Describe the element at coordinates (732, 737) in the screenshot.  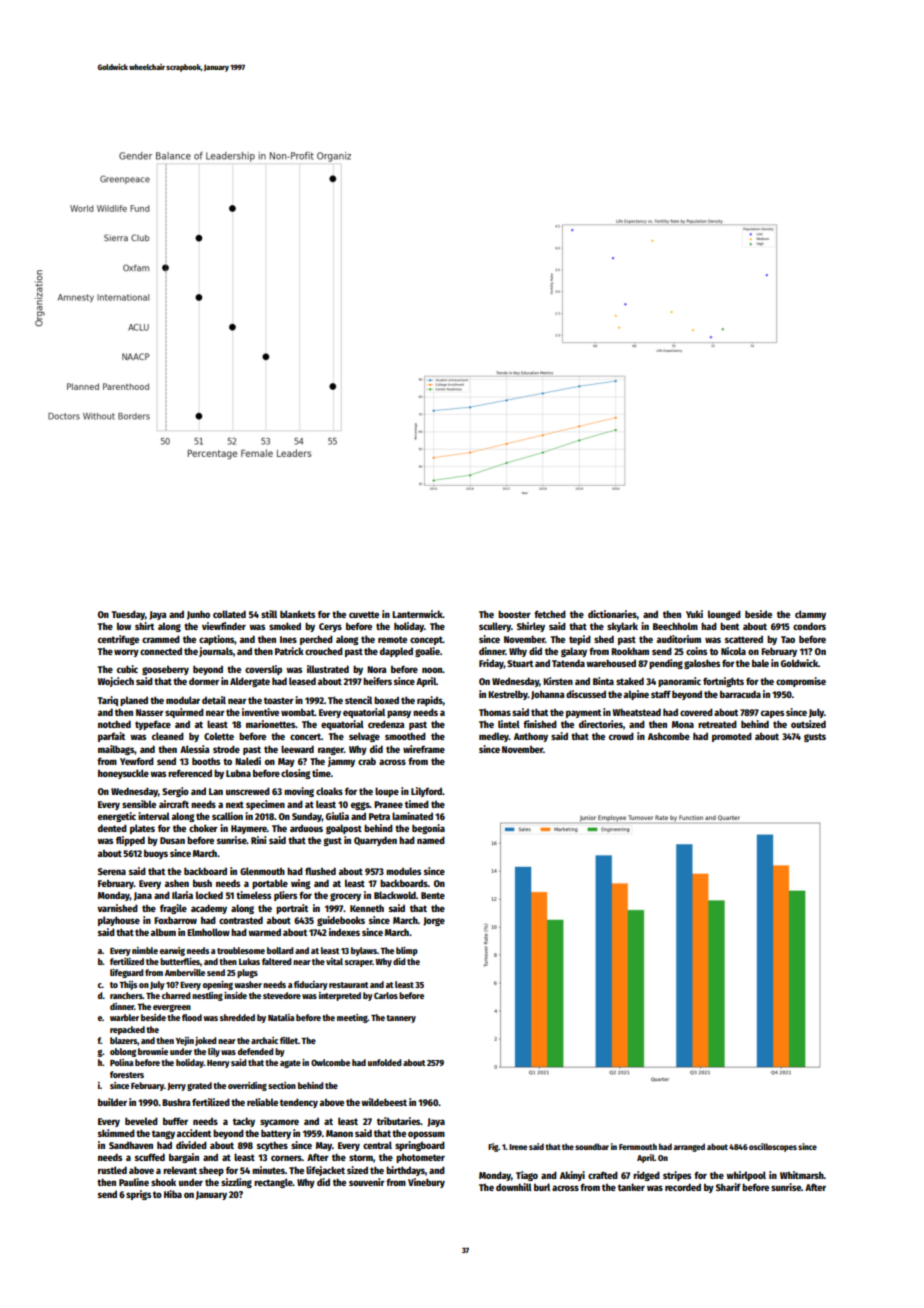
I see `promoted` at that location.
